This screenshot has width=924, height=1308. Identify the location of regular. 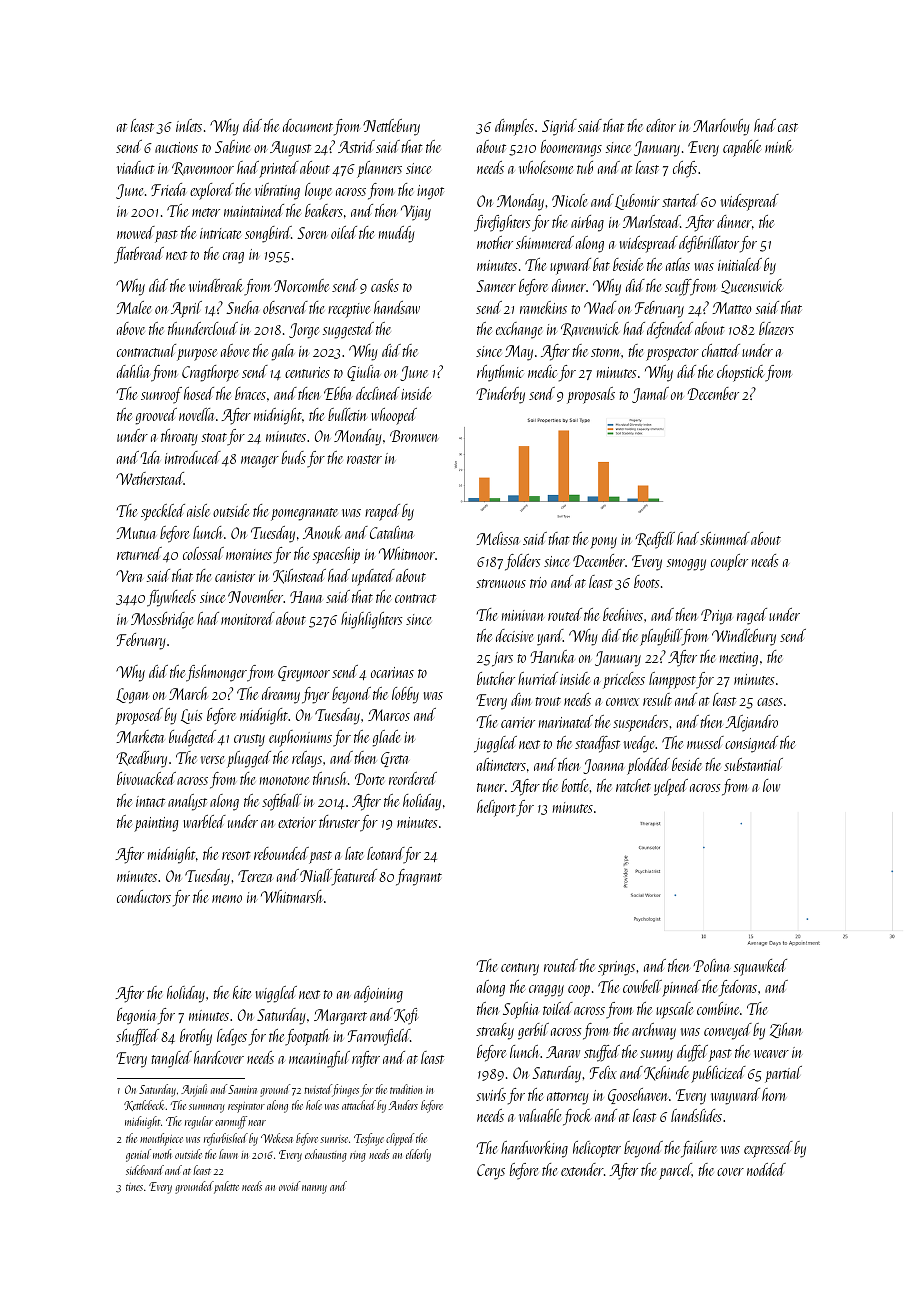
(199, 1122).
